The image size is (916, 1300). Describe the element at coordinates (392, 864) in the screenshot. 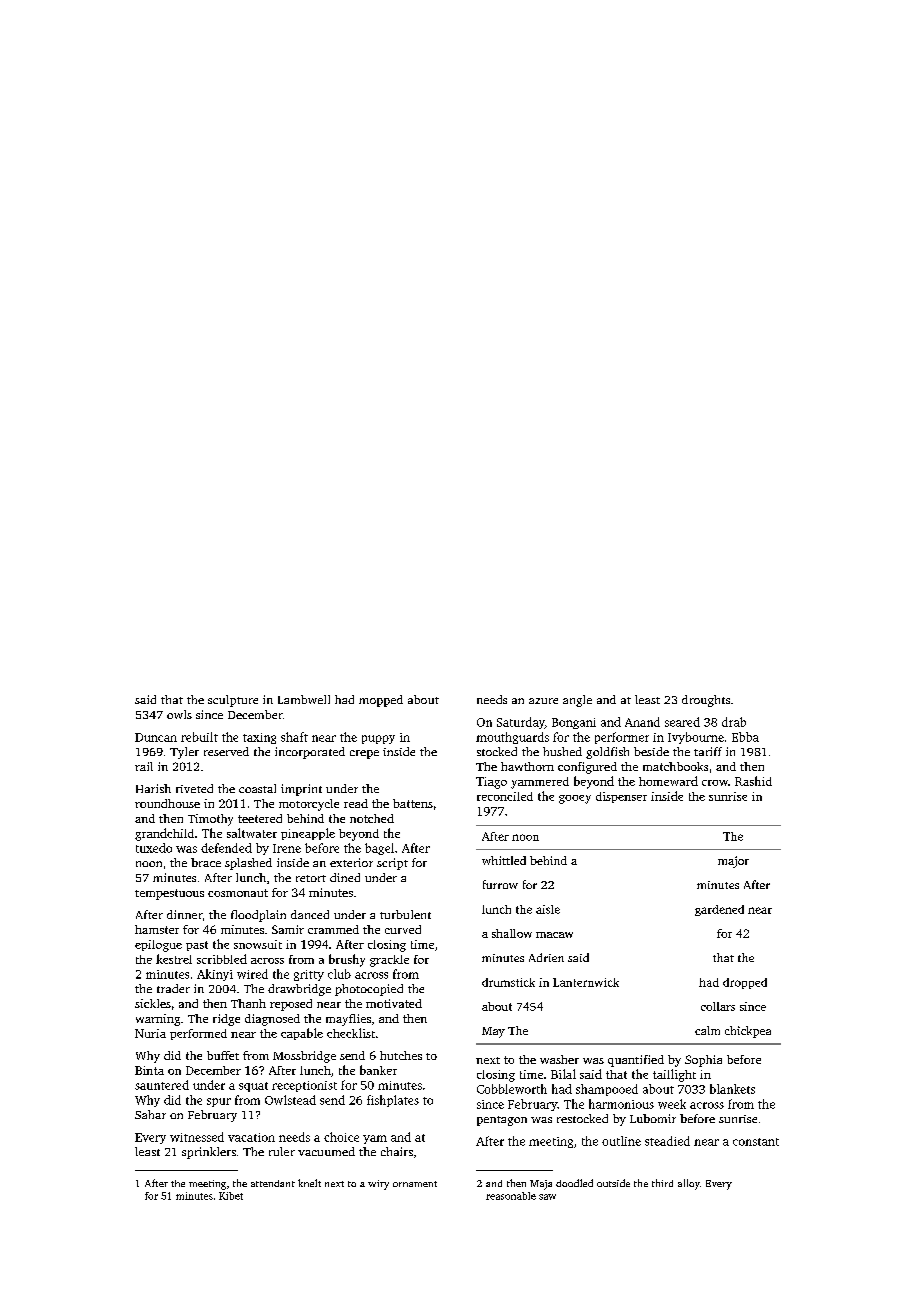

I see `script` at that location.
